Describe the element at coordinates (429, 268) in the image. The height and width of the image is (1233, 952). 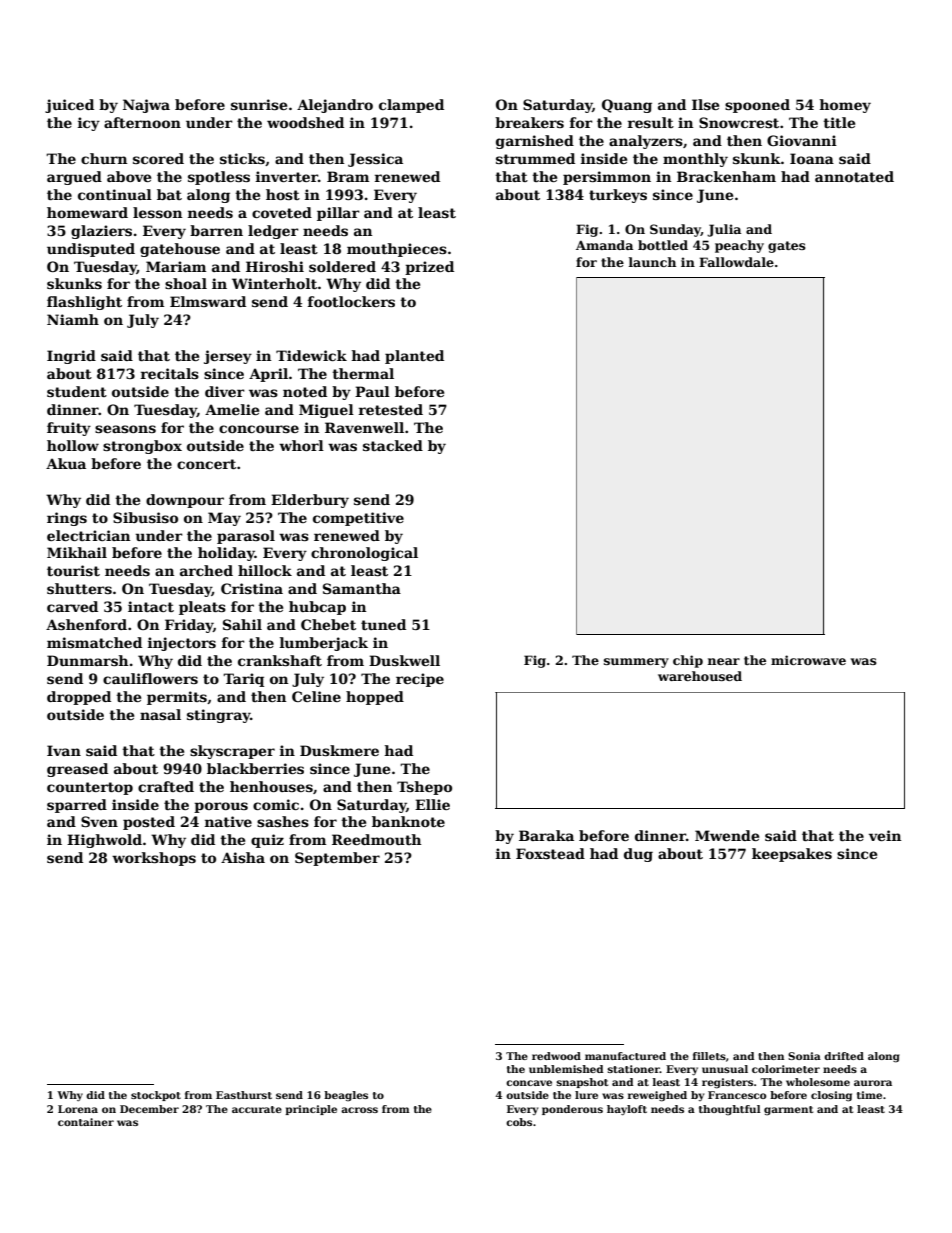
I see `prized` at that location.
